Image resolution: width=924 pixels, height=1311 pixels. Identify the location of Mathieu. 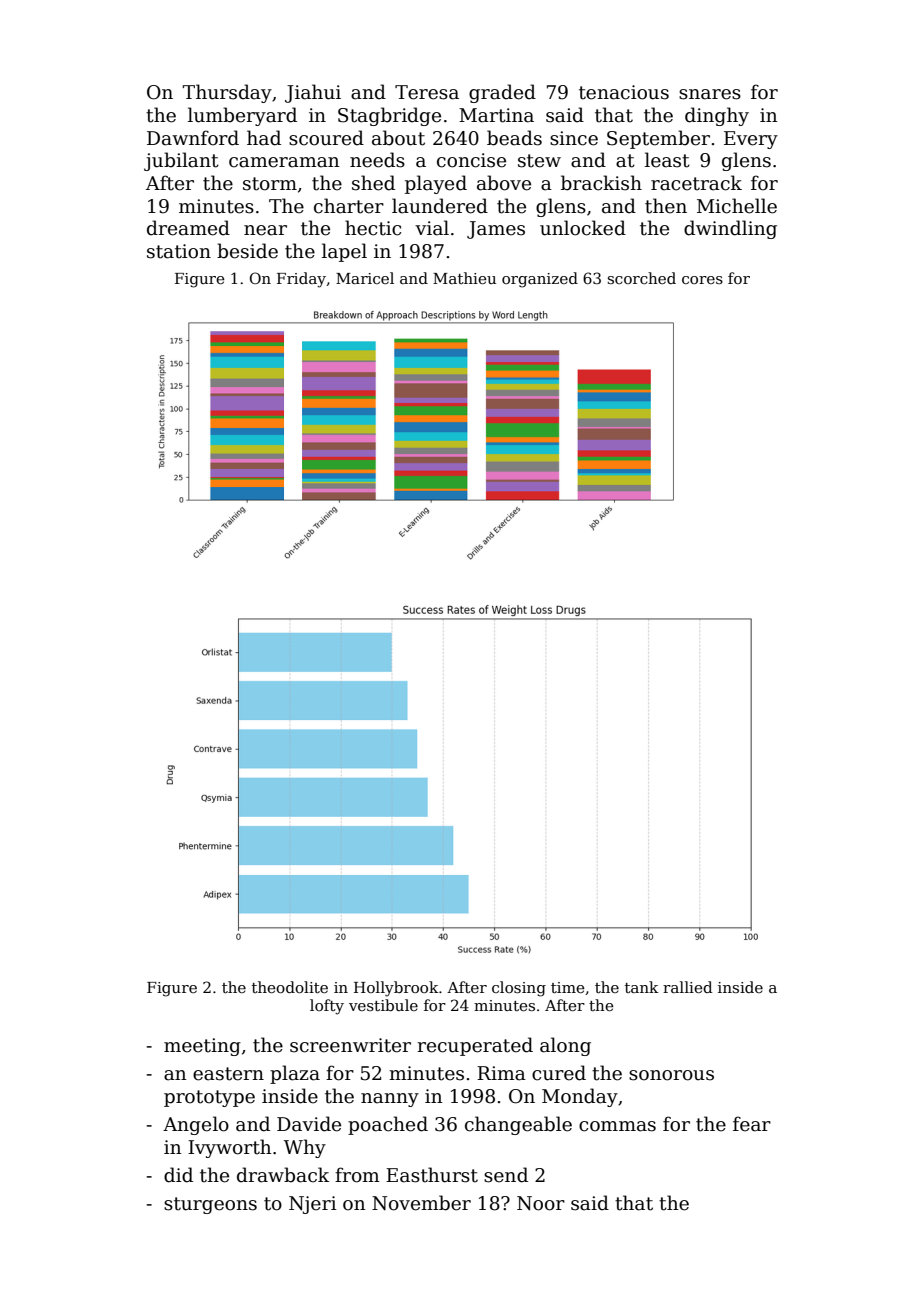
(464, 278).
